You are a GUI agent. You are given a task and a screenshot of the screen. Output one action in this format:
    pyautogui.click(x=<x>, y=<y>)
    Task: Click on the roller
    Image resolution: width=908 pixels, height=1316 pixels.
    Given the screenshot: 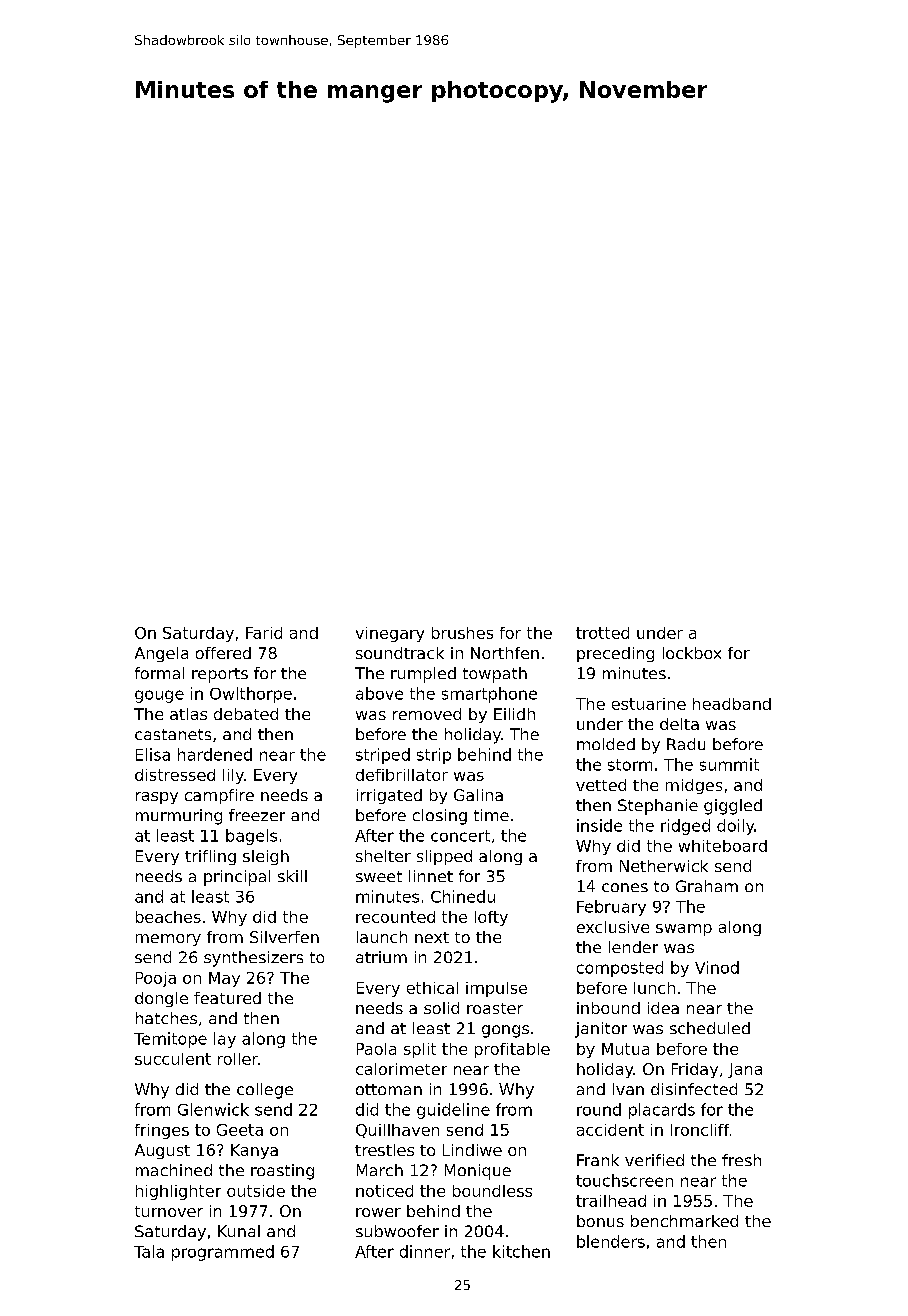 What is the action you would take?
    pyautogui.click(x=238, y=1059)
